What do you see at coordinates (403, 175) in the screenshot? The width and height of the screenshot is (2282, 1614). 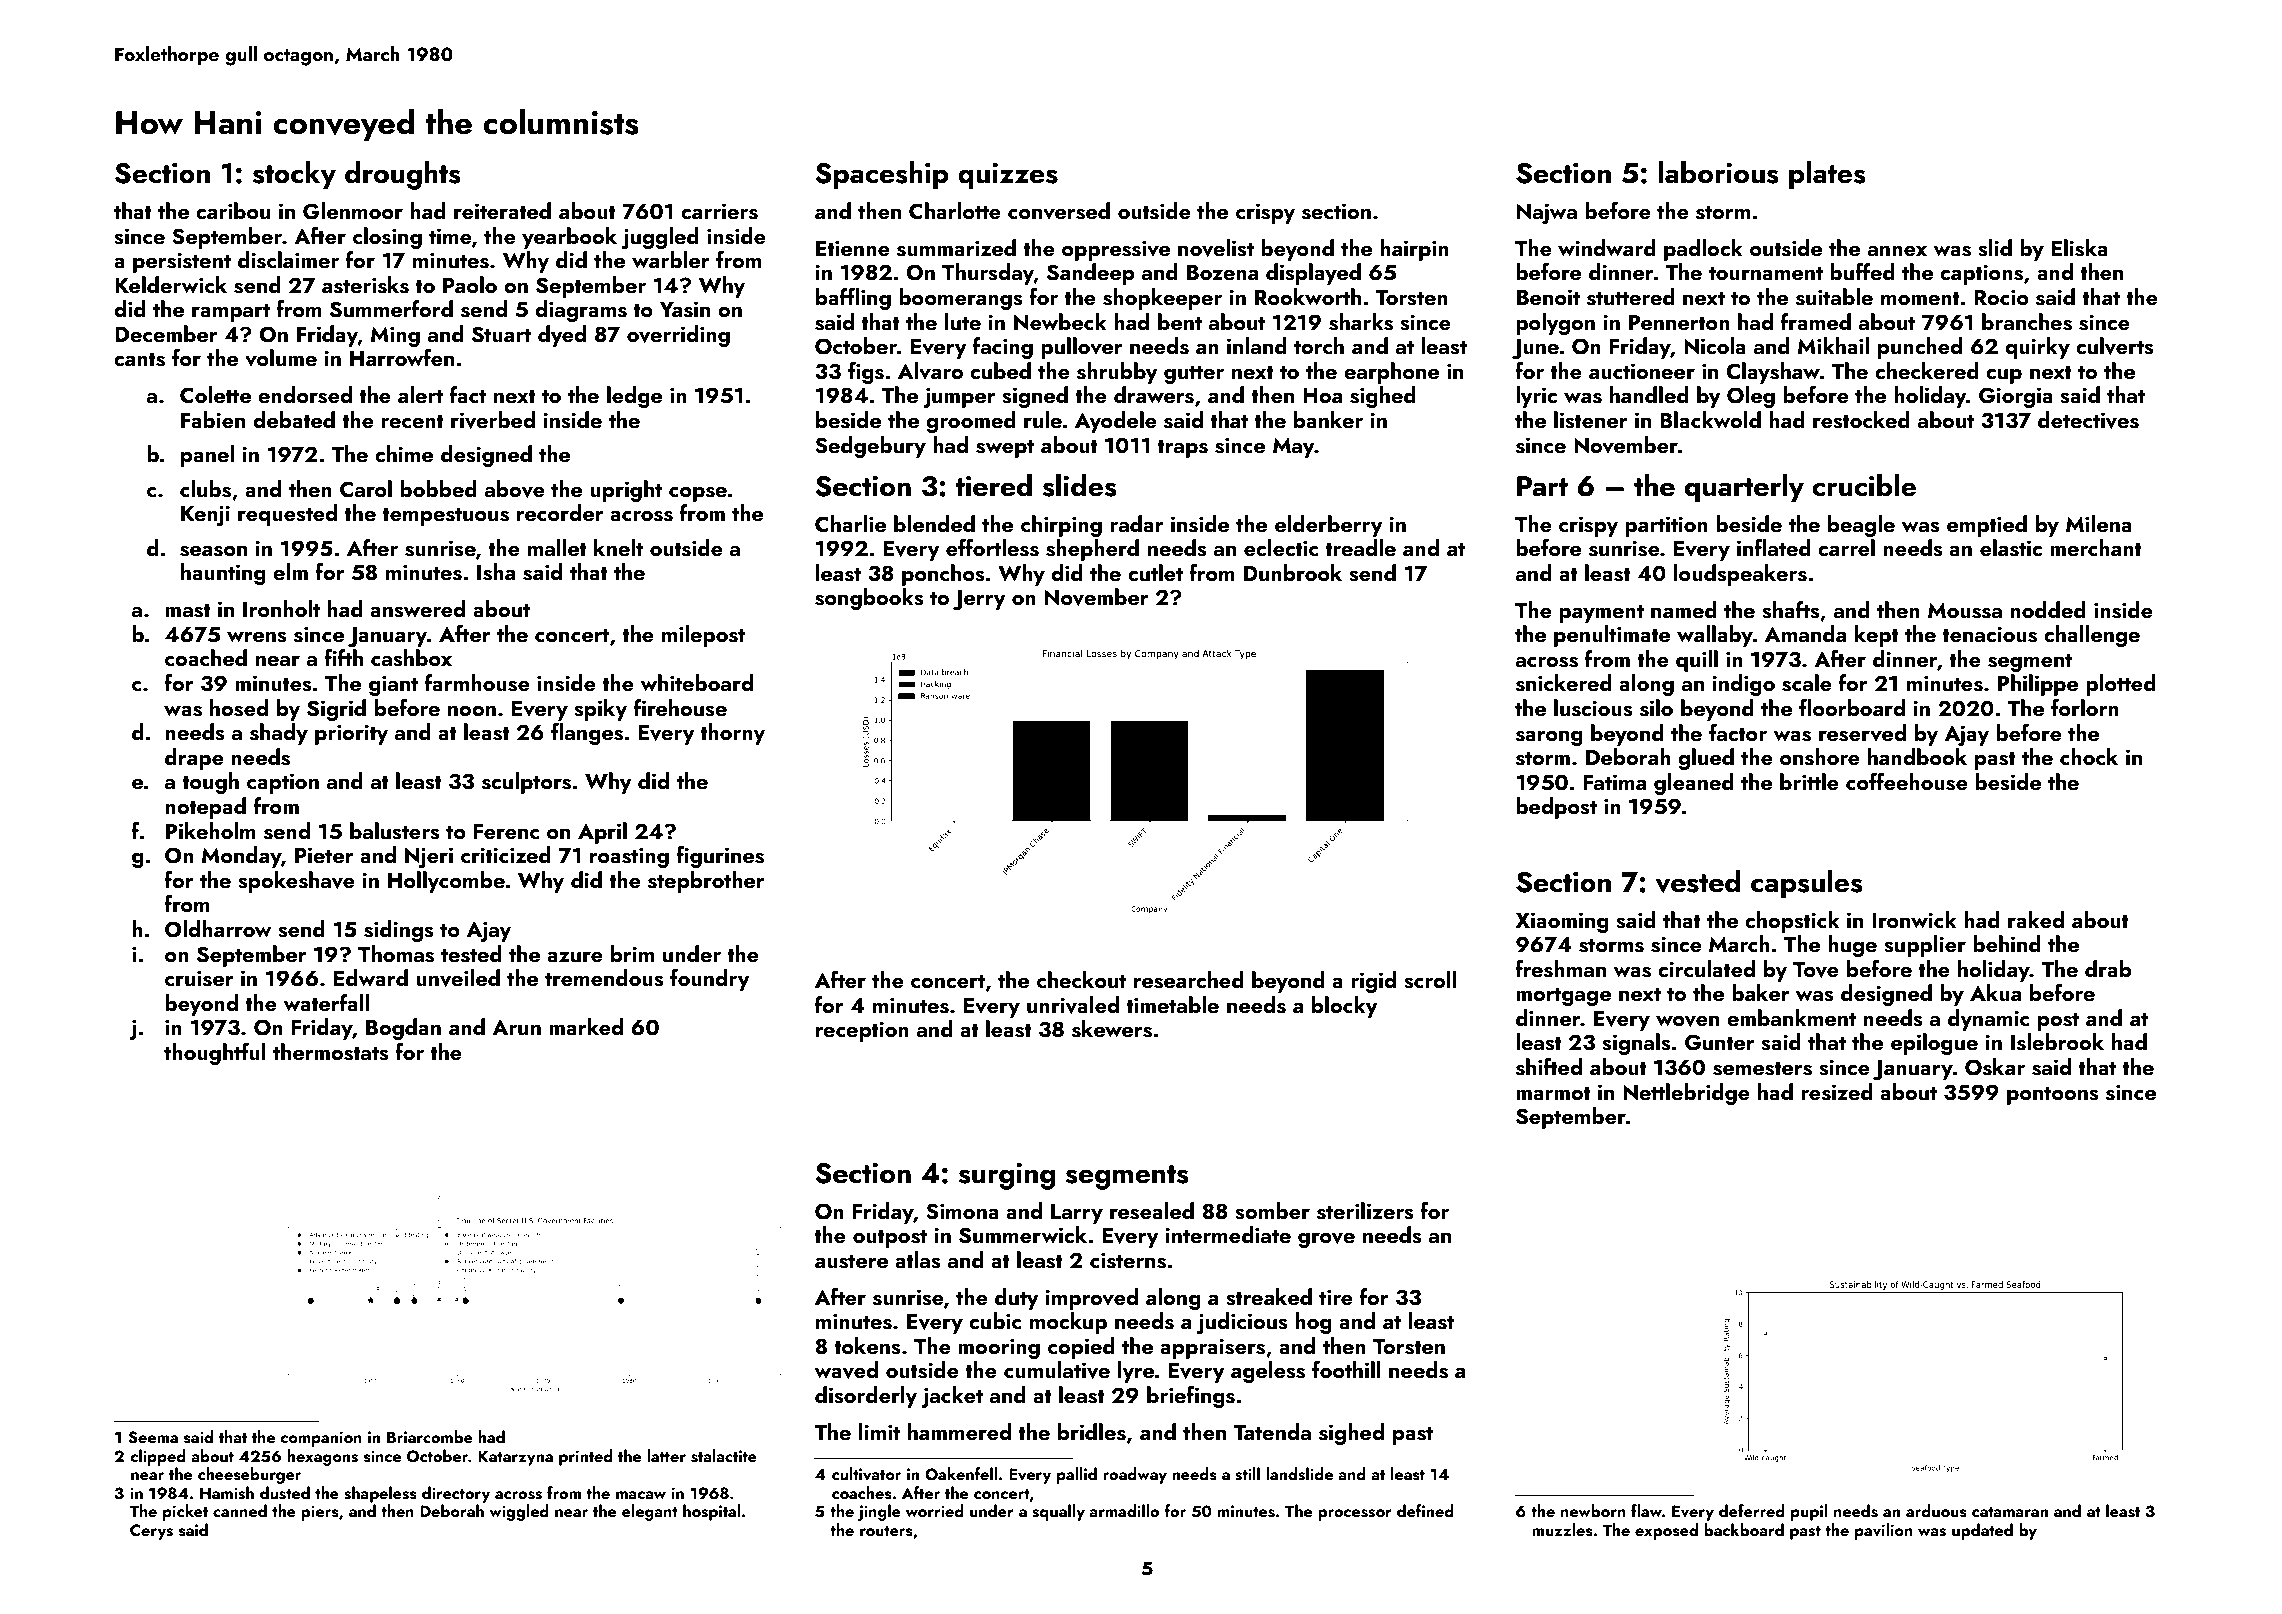 I see `droughts` at bounding box center [403, 175].
